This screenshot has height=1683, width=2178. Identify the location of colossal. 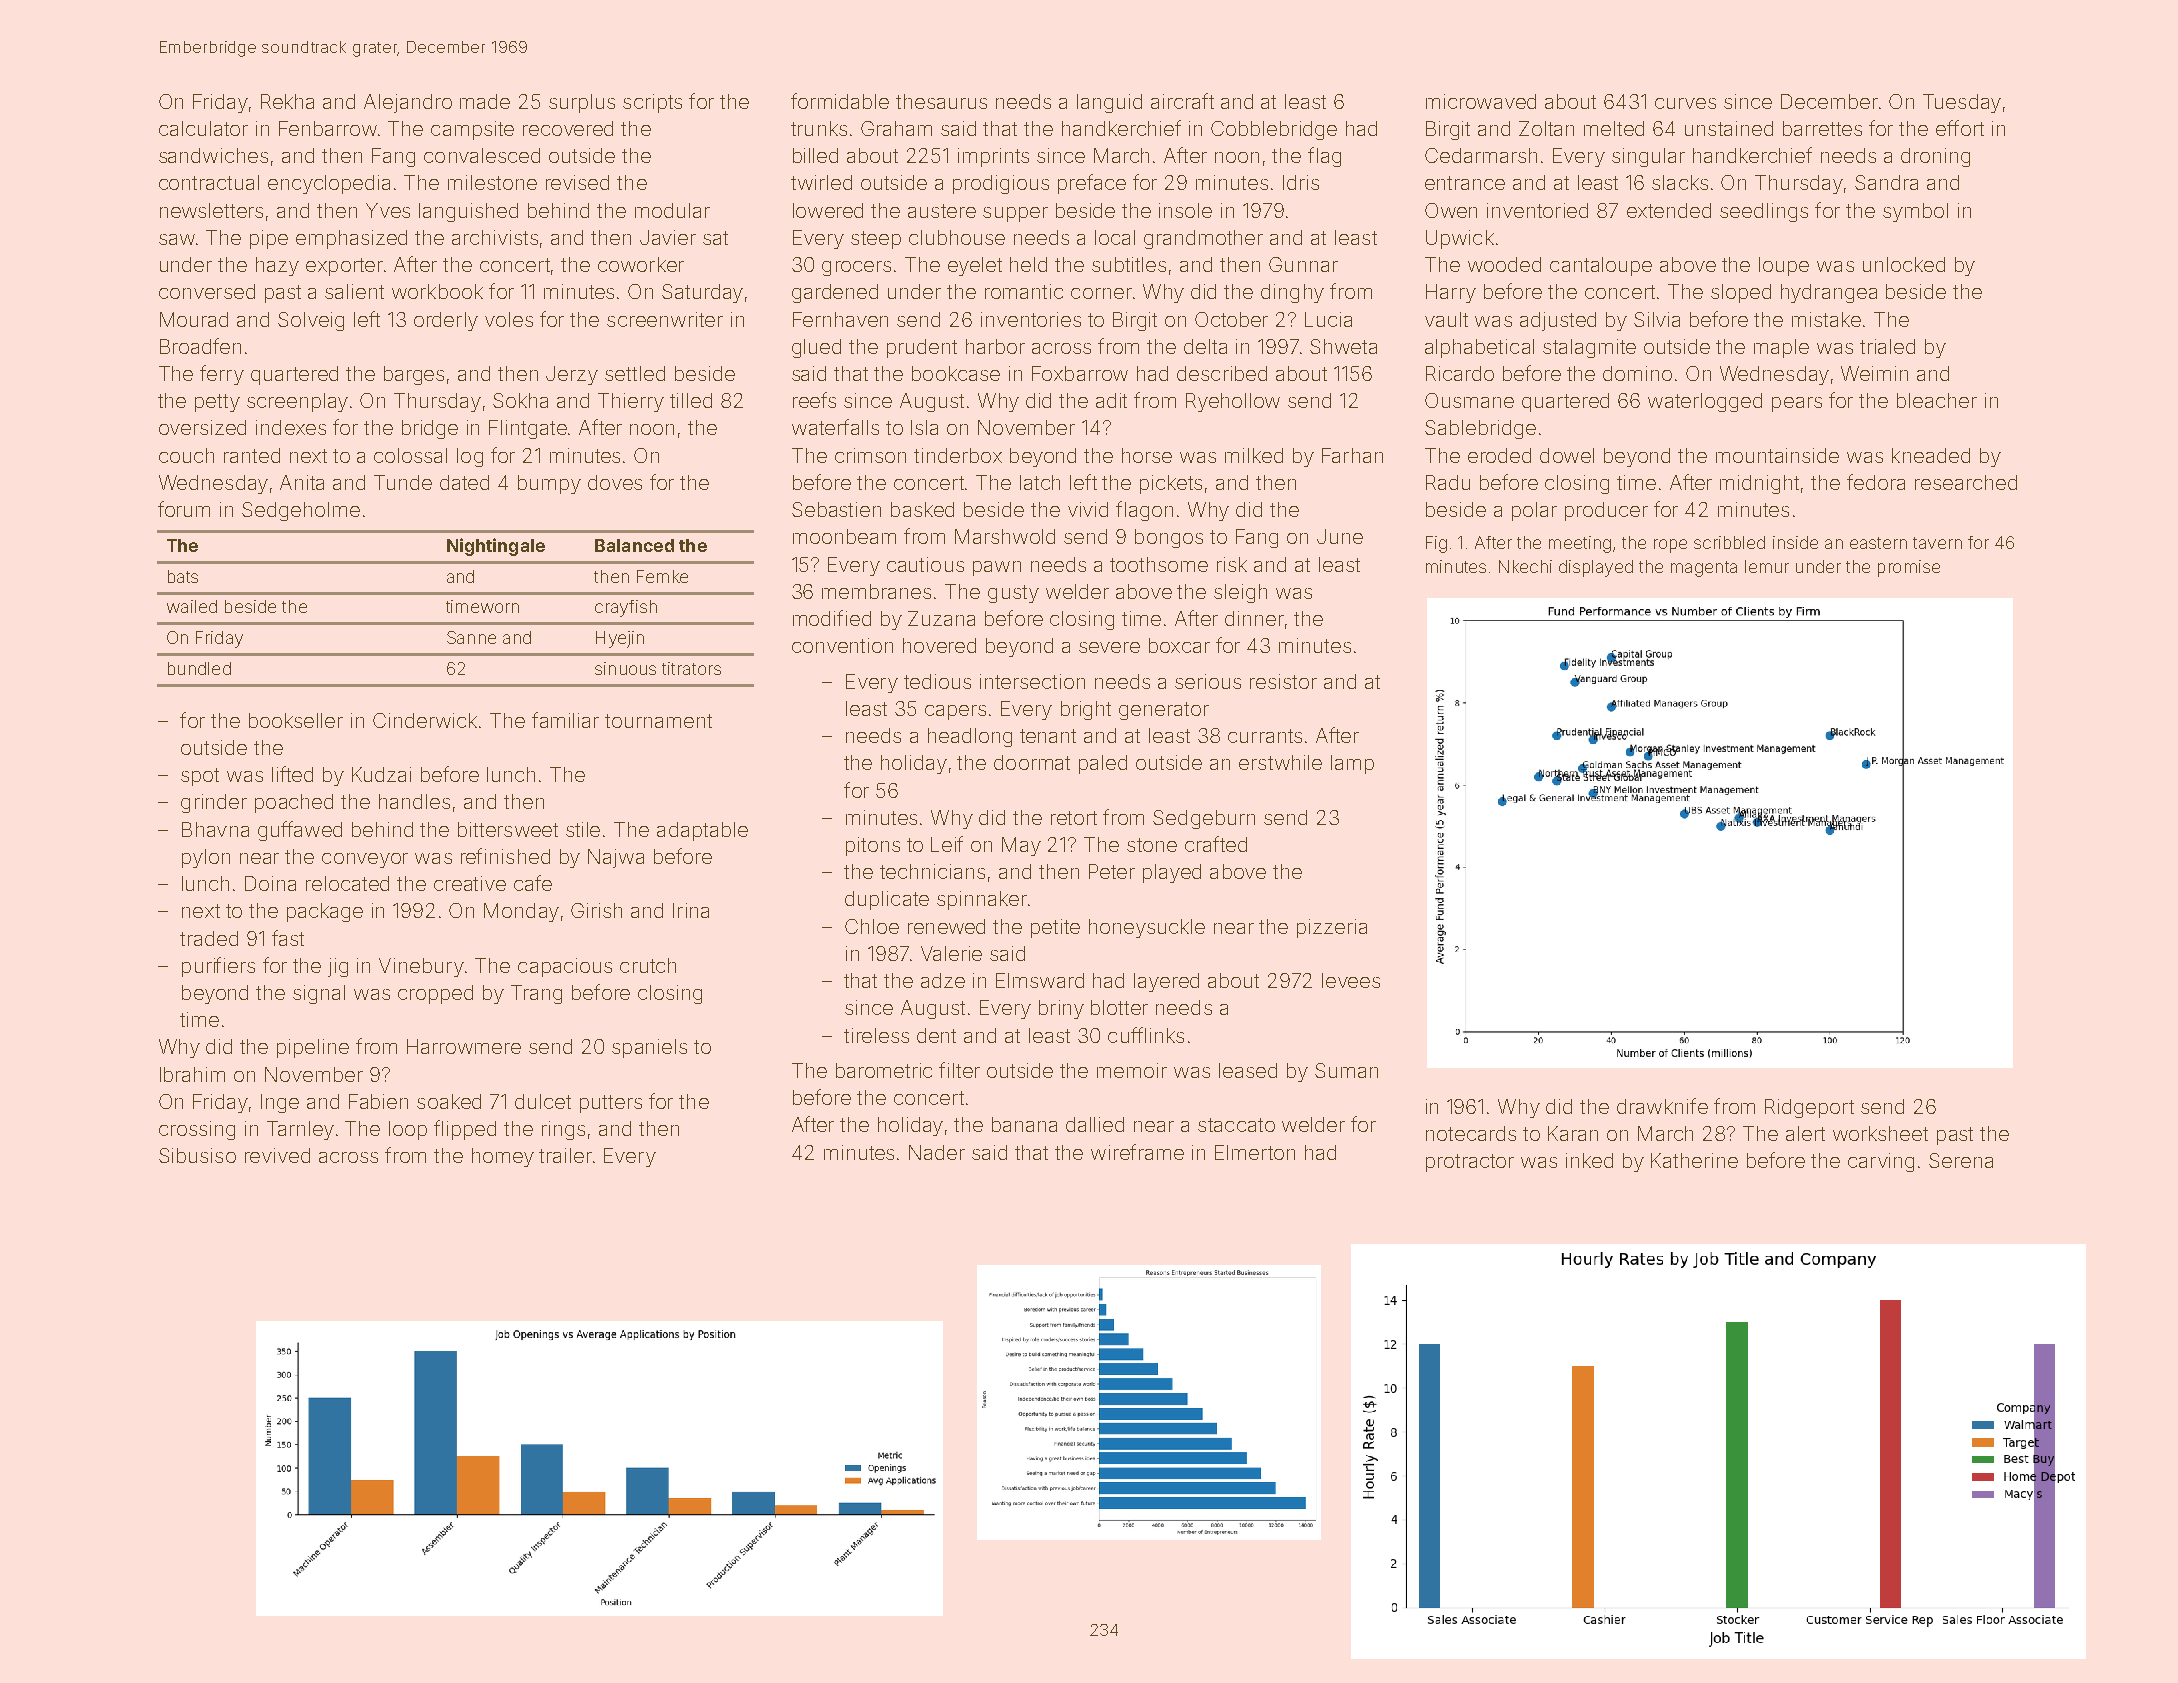
(410, 455).
